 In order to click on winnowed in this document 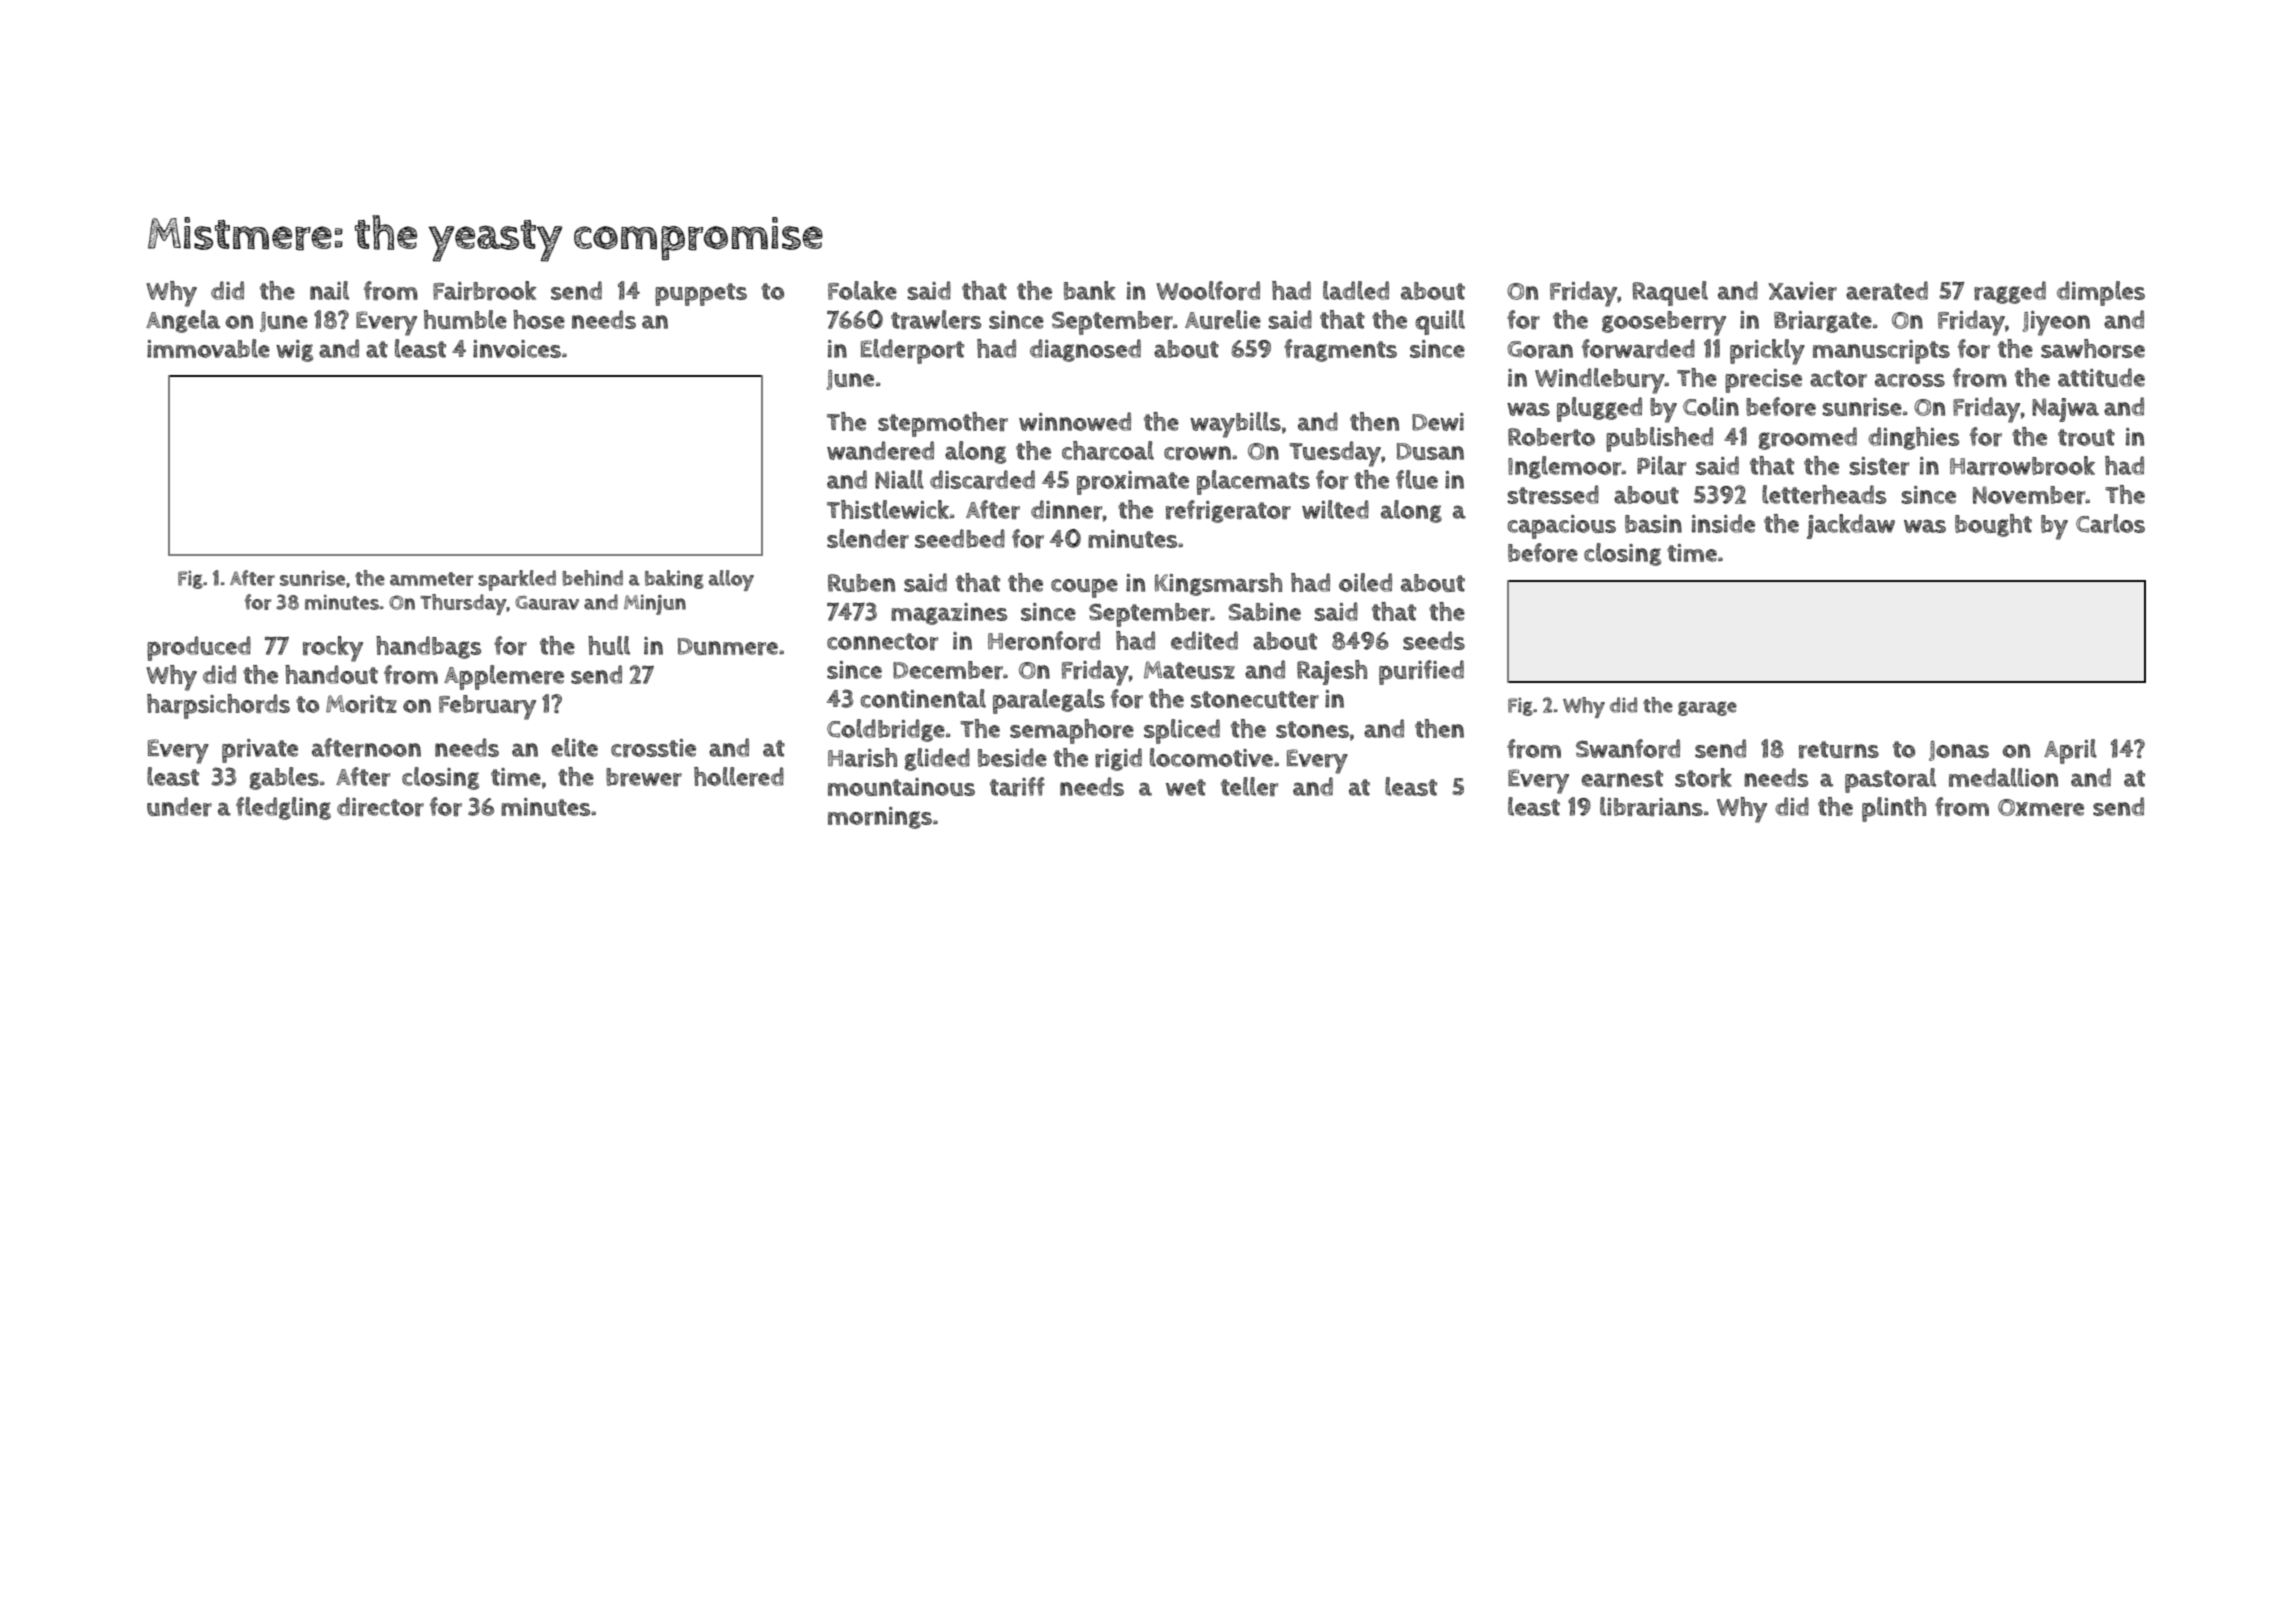, I will do `click(1075, 421)`.
